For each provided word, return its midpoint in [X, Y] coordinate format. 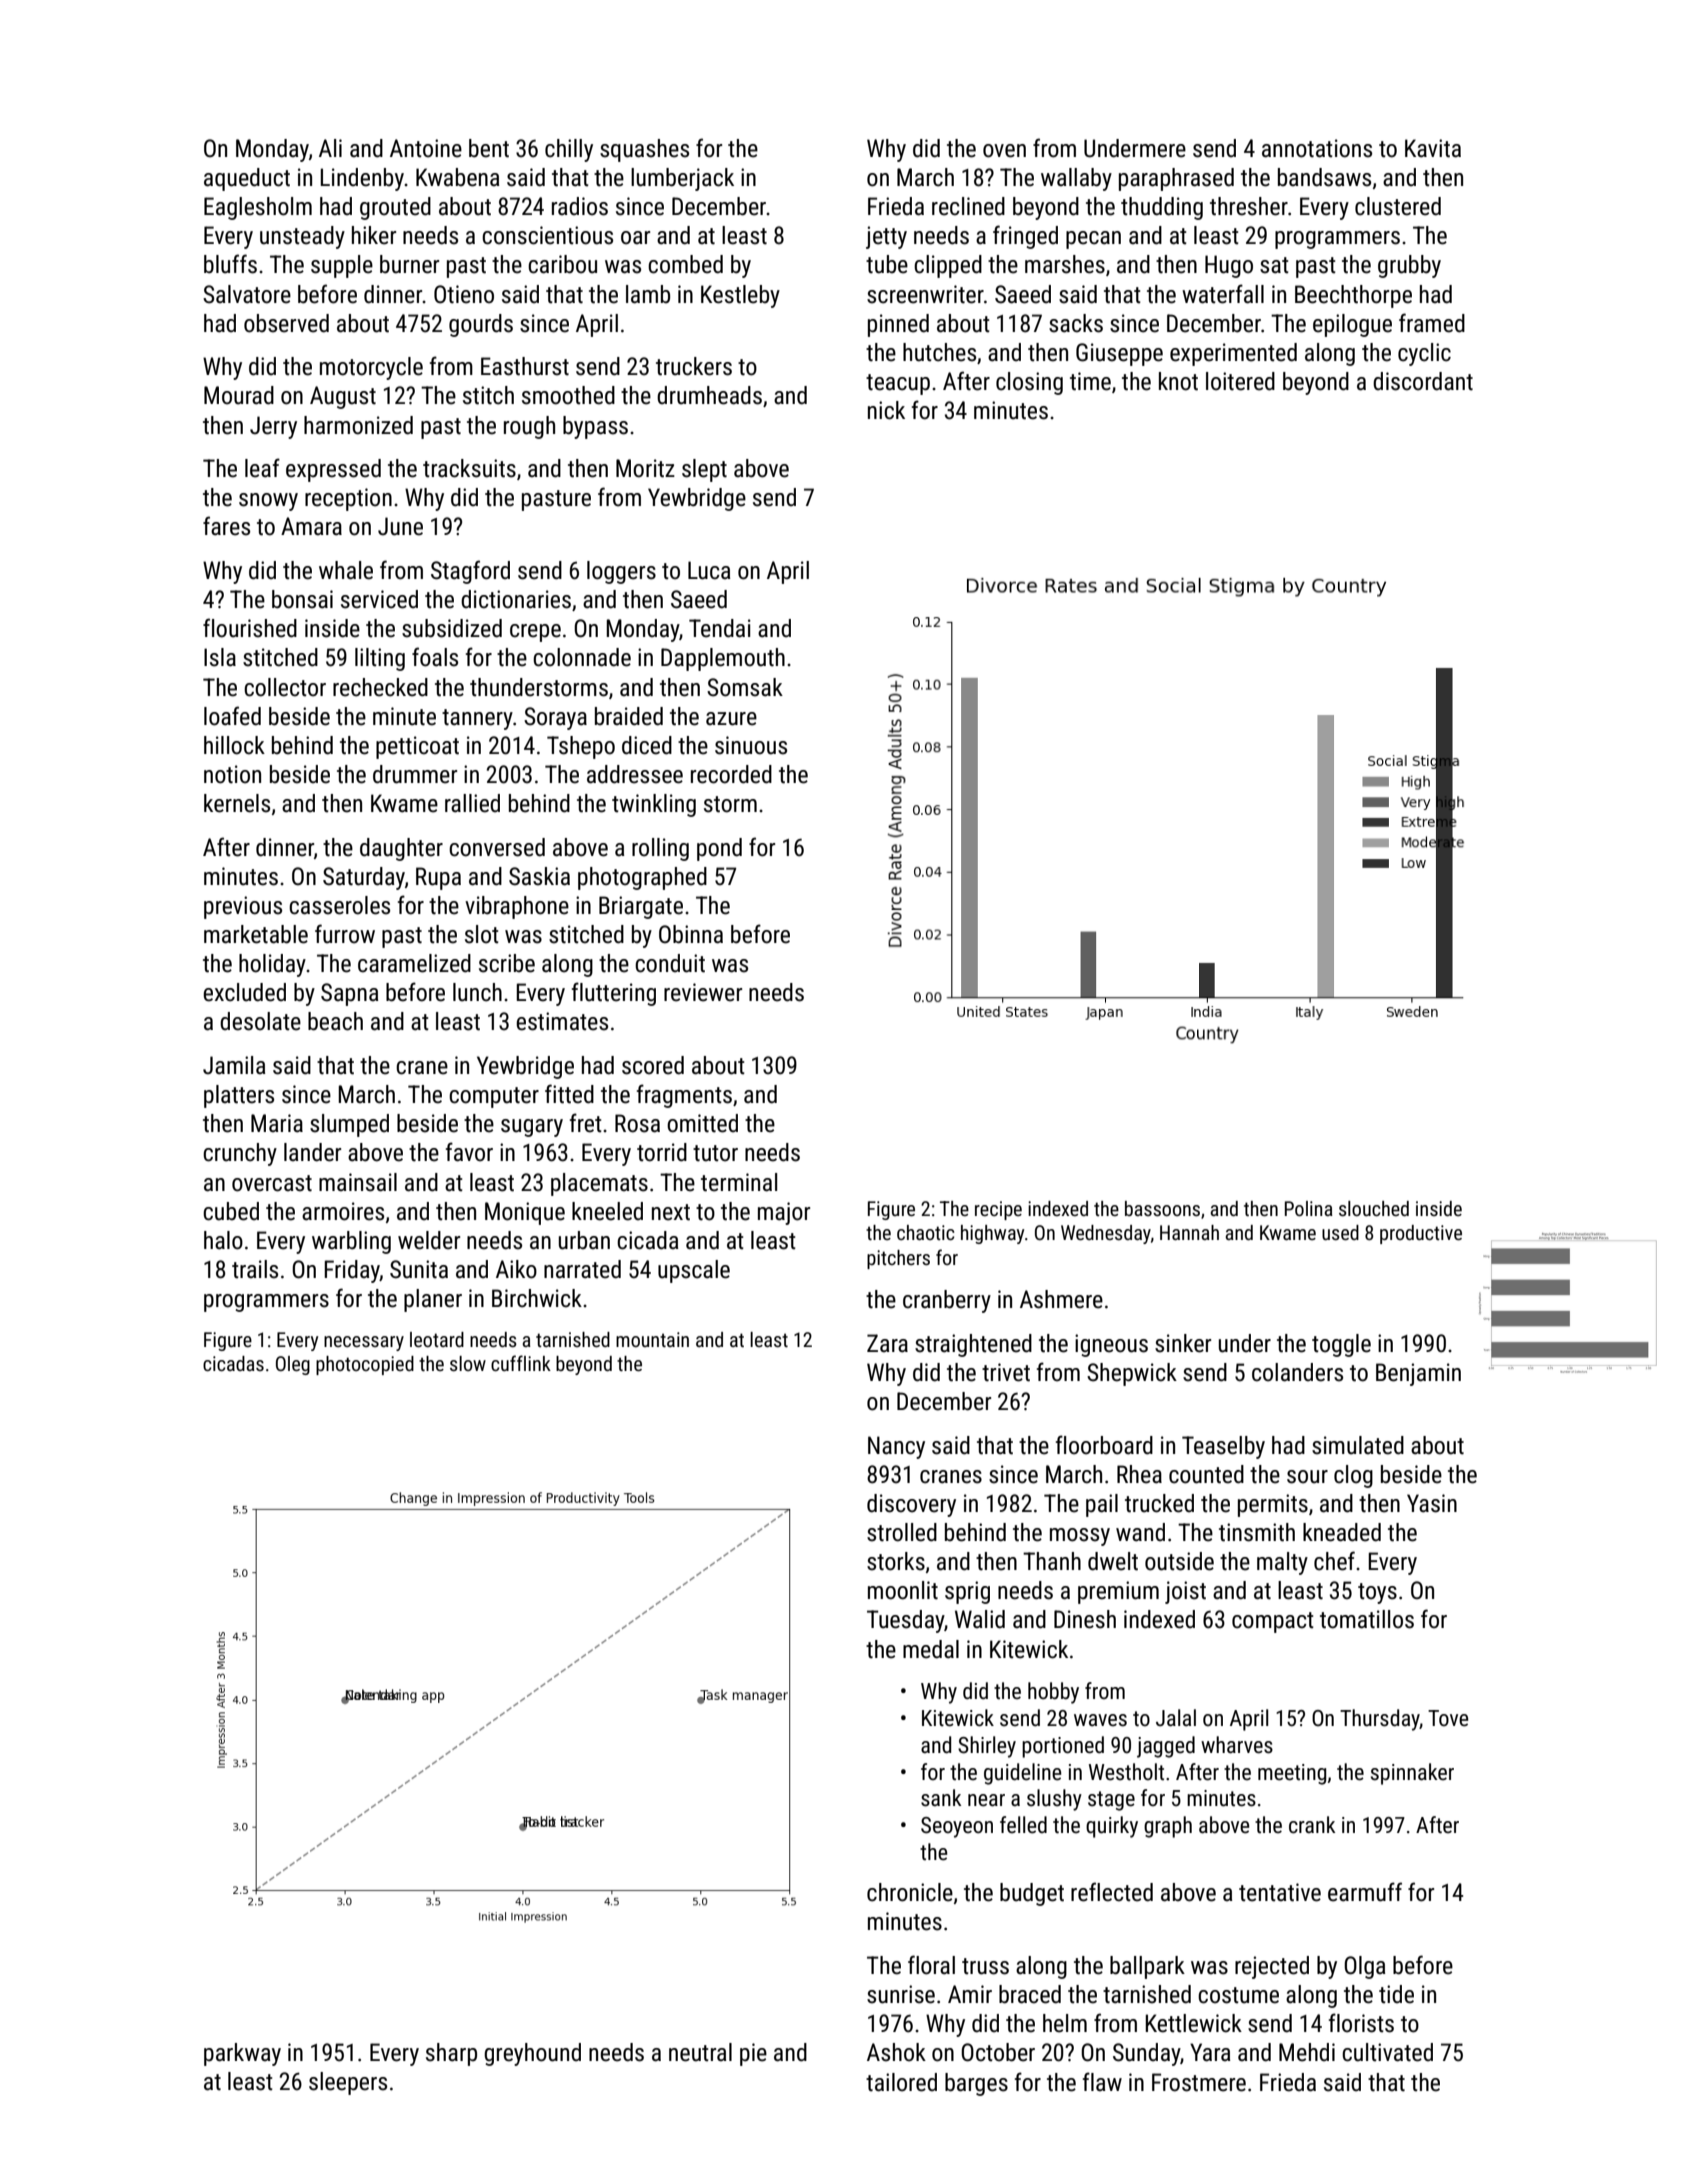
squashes [644, 150]
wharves [1237, 1745]
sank [941, 1798]
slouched [1374, 1208]
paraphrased [1176, 179]
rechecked [380, 687]
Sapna [349, 994]
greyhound [532, 2054]
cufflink [521, 1363]
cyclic [1424, 354]
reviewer [703, 992]
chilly [569, 150]
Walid [980, 1619]
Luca [709, 570]
